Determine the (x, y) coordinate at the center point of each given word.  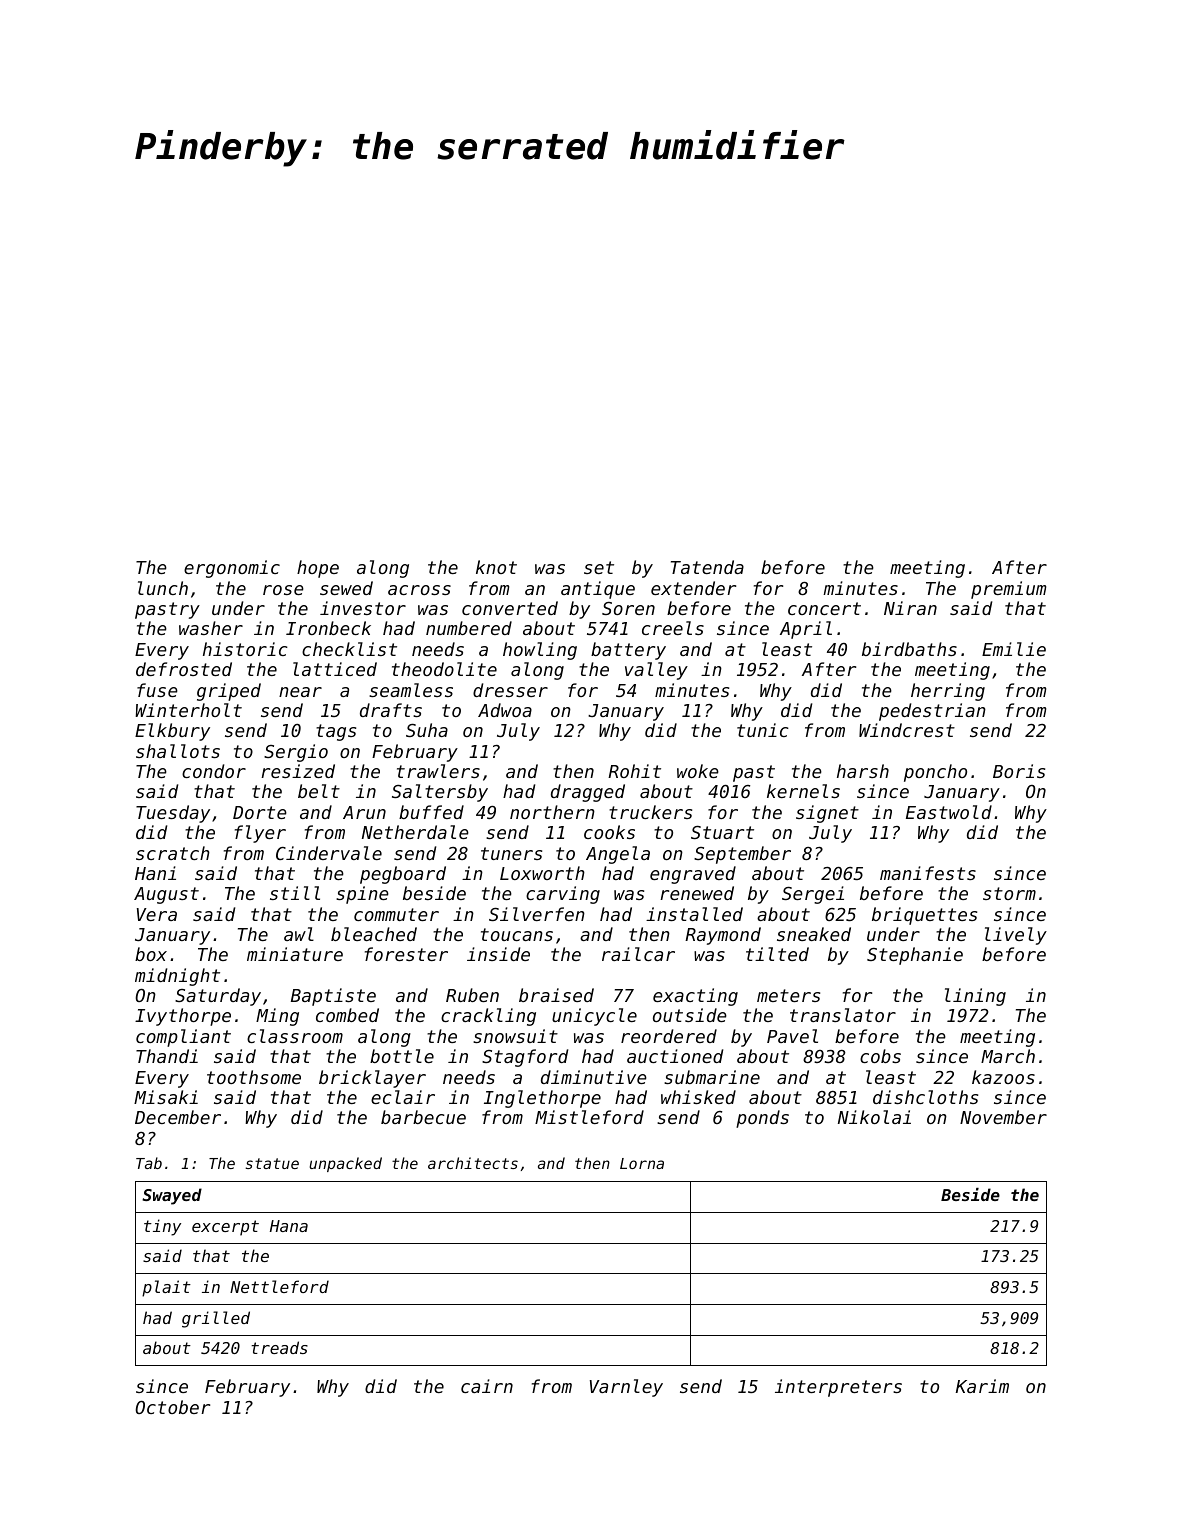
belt (319, 791)
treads (279, 1347)
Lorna (642, 1163)
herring (948, 692)
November (1003, 1117)
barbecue (423, 1117)
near (300, 692)
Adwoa (505, 710)
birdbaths (909, 649)
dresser (510, 690)
